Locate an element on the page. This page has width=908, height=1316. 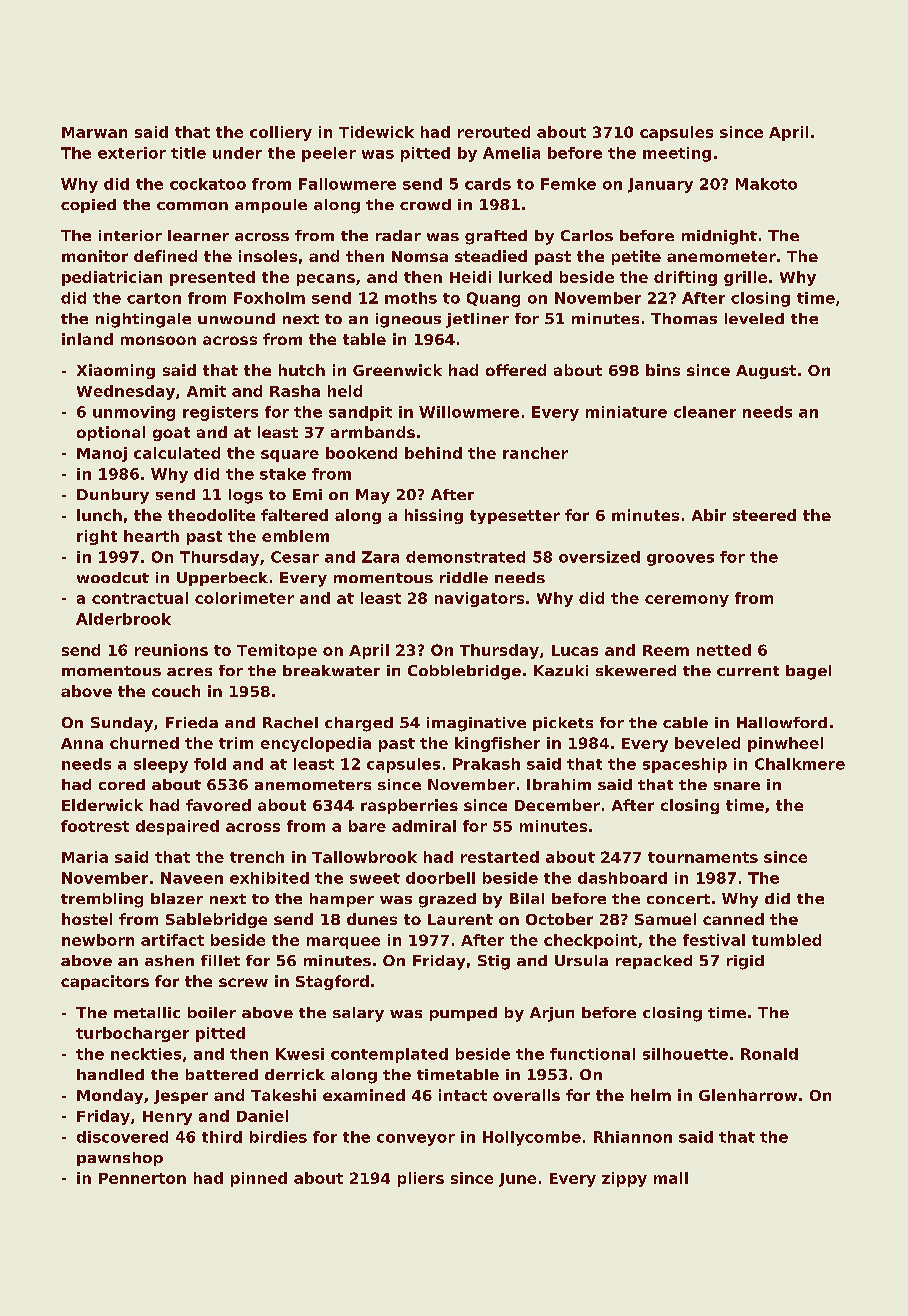
riddle is located at coordinates (464, 577).
